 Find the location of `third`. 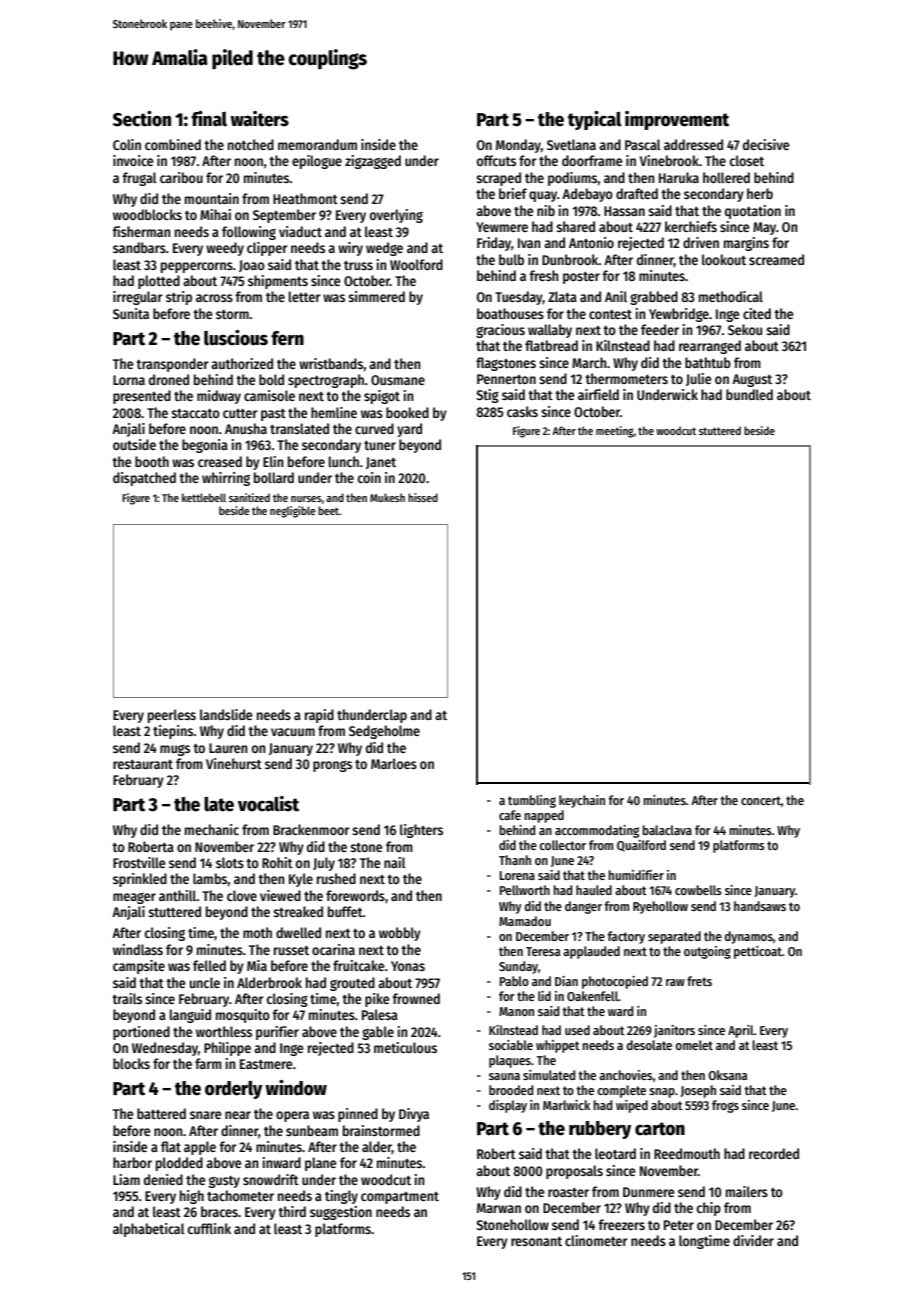

third is located at coordinates (292, 1211).
